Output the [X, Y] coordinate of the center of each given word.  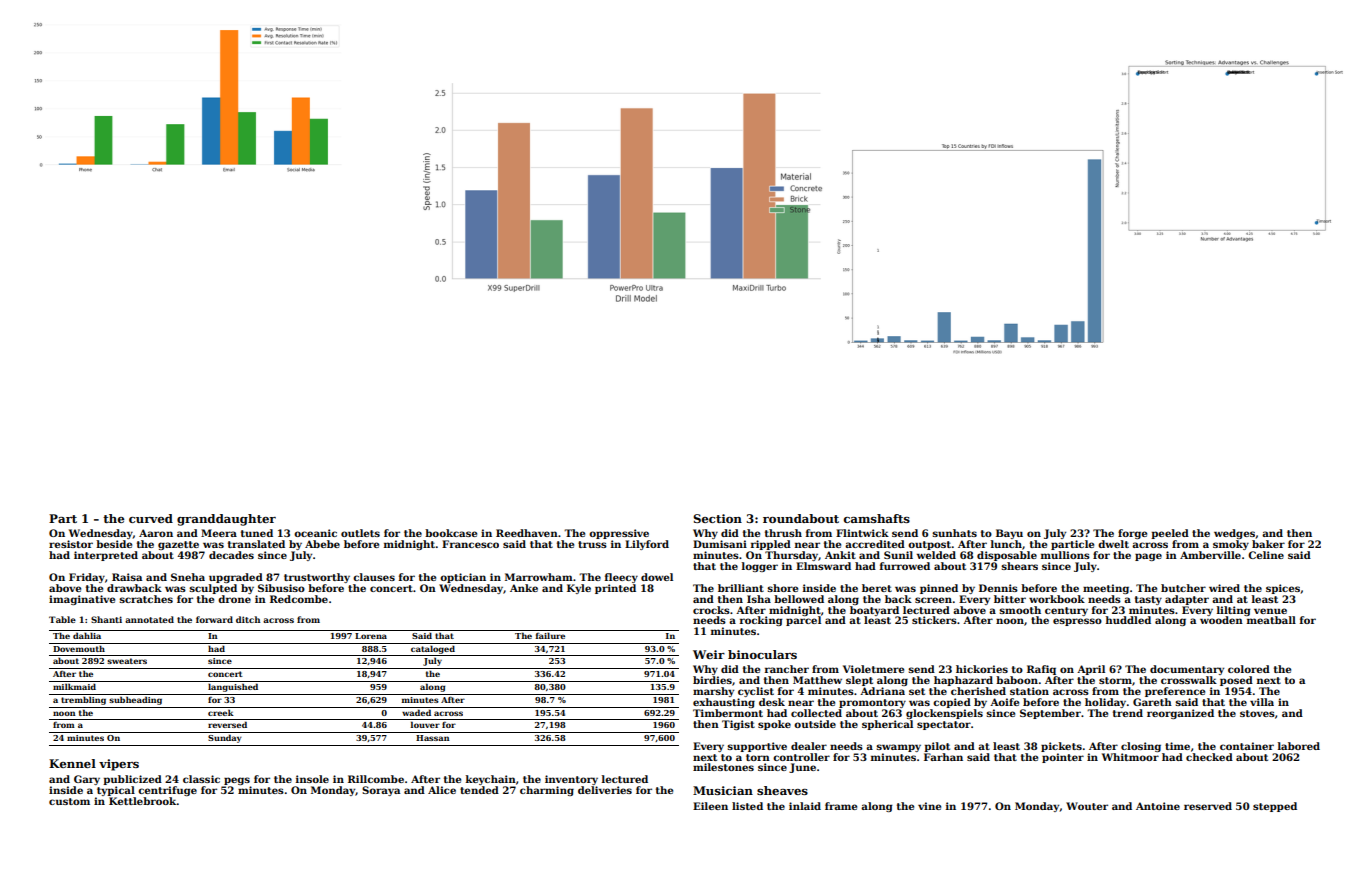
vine [929, 806]
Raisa [127, 577]
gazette [178, 545]
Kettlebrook [143, 801]
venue [1270, 611]
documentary [1187, 670]
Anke [524, 588]
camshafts [877, 518]
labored [1299, 746]
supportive [757, 747]
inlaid [805, 806]
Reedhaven [527, 533]
